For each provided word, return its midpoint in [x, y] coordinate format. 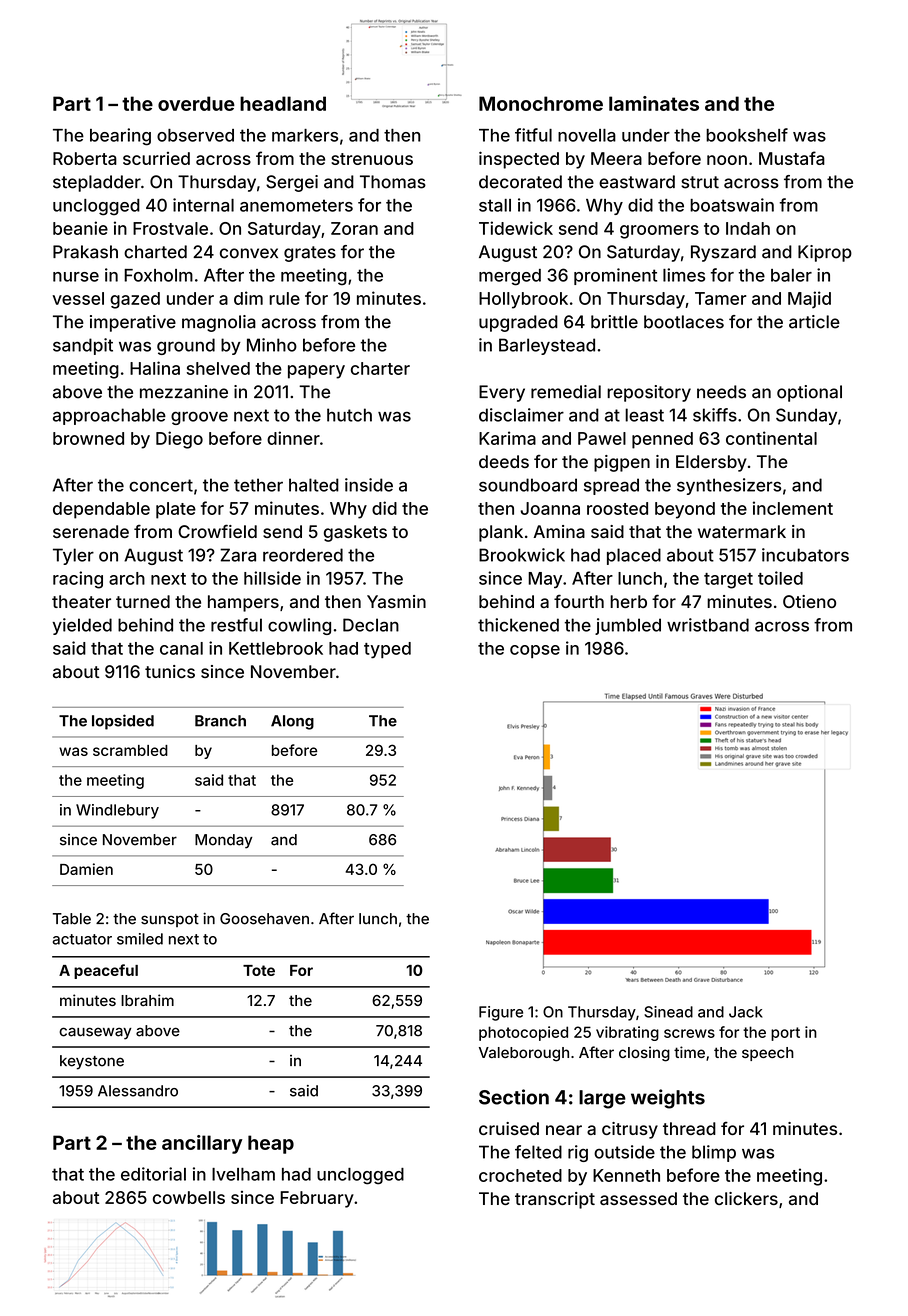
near [564, 1130]
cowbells [189, 1197]
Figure [501, 1013]
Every [502, 393]
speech [768, 1054]
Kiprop [825, 253]
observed [195, 135]
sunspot [170, 920]
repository [649, 393]
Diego [179, 440]
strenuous [372, 159]
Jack [746, 1012]
